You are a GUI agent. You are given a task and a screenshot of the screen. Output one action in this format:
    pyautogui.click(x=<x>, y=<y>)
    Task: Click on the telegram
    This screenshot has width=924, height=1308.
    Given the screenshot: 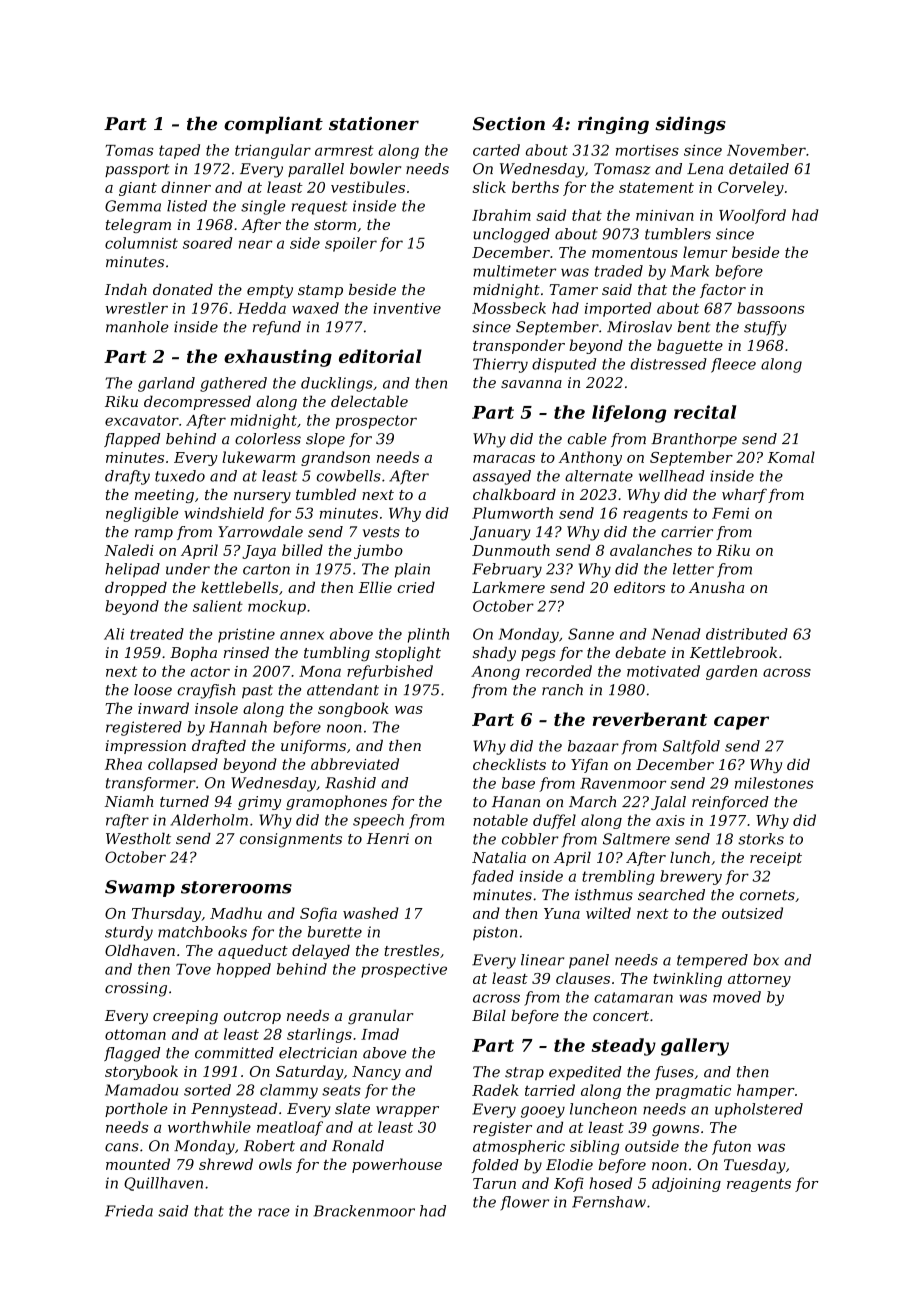 What is the action you would take?
    pyautogui.click(x=138, y=225)
